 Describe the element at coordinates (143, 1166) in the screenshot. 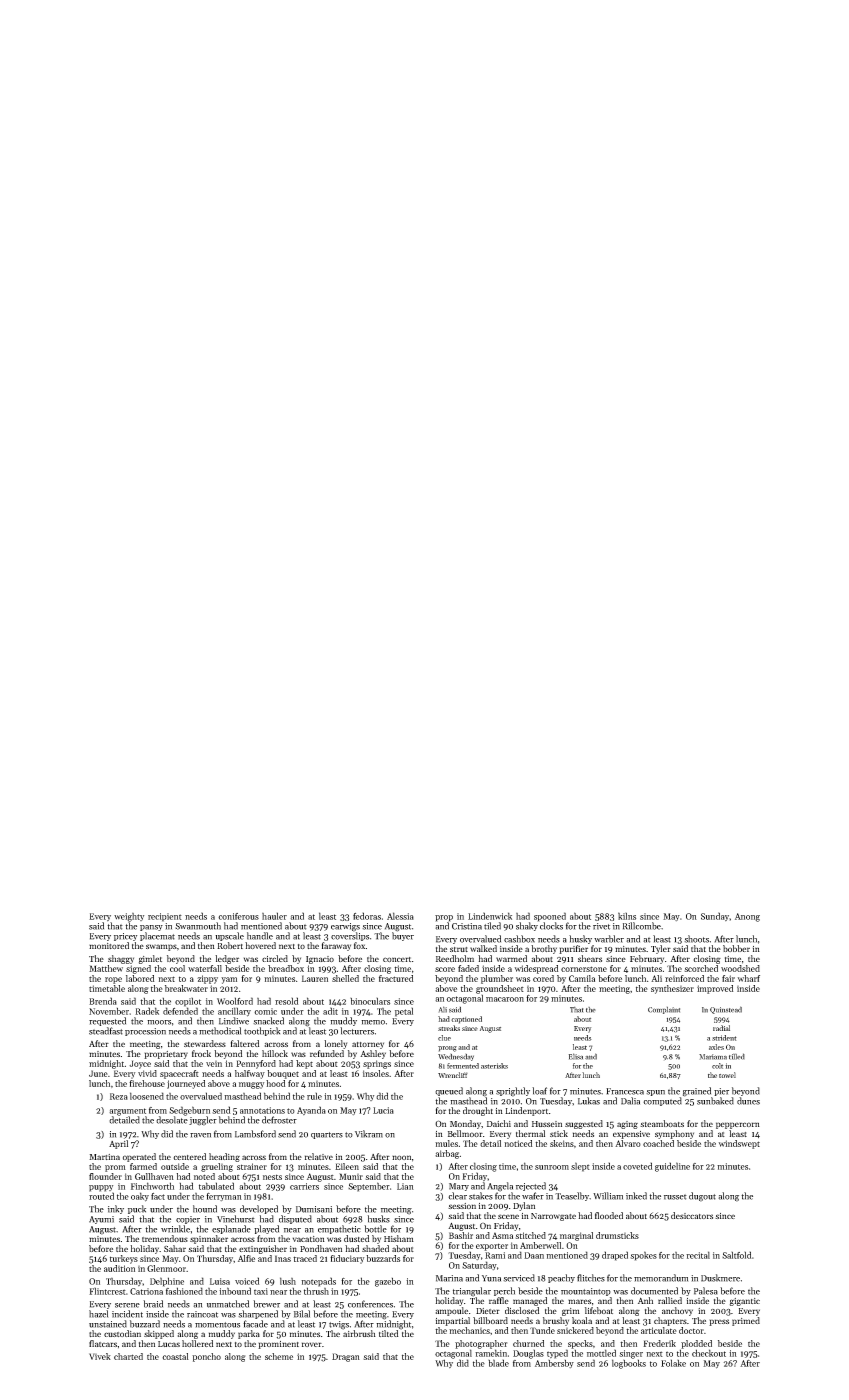

I see `farmed` at that location.
